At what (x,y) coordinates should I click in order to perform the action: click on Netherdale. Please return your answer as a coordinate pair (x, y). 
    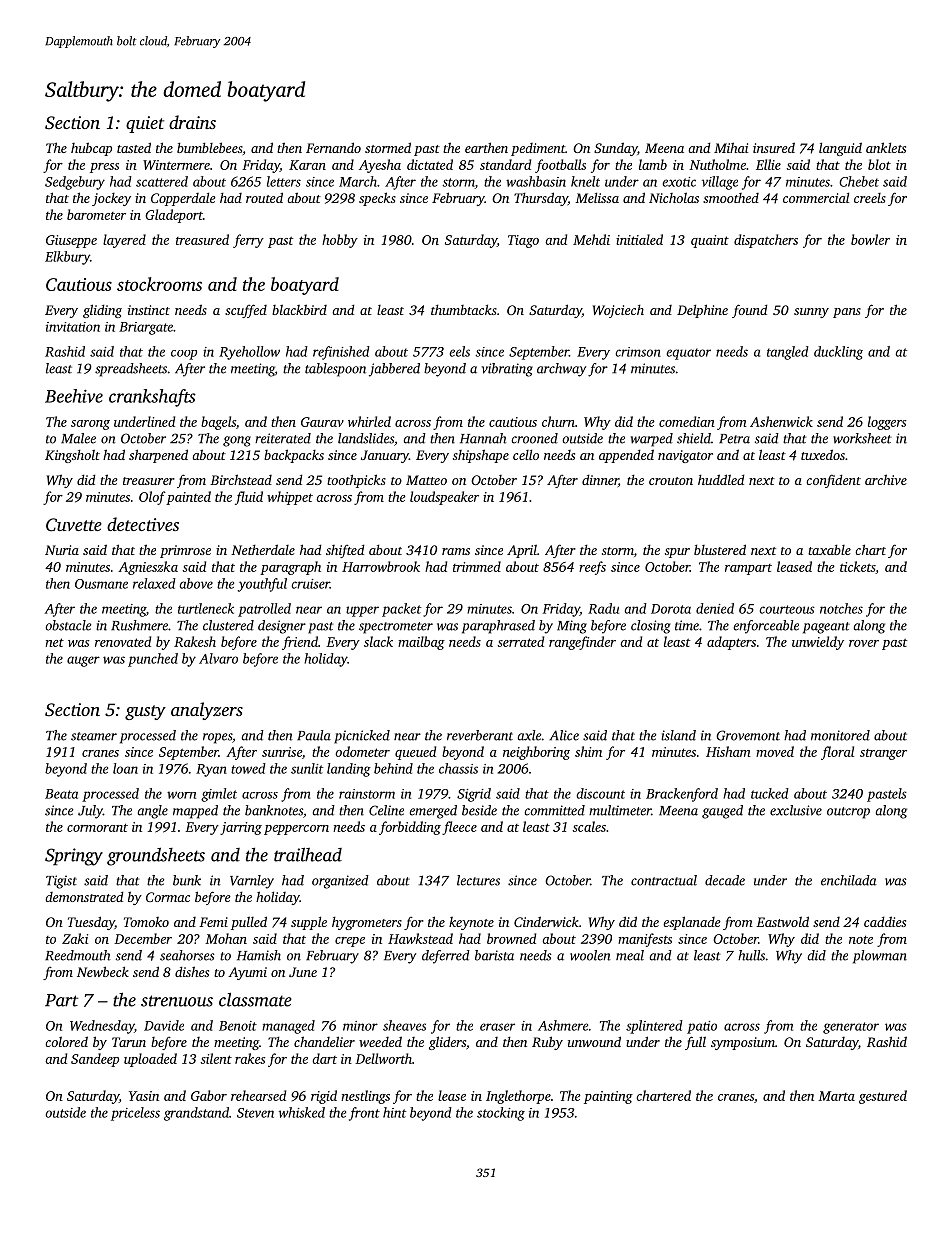
    Looking at the image, I should click on (263, 549).
